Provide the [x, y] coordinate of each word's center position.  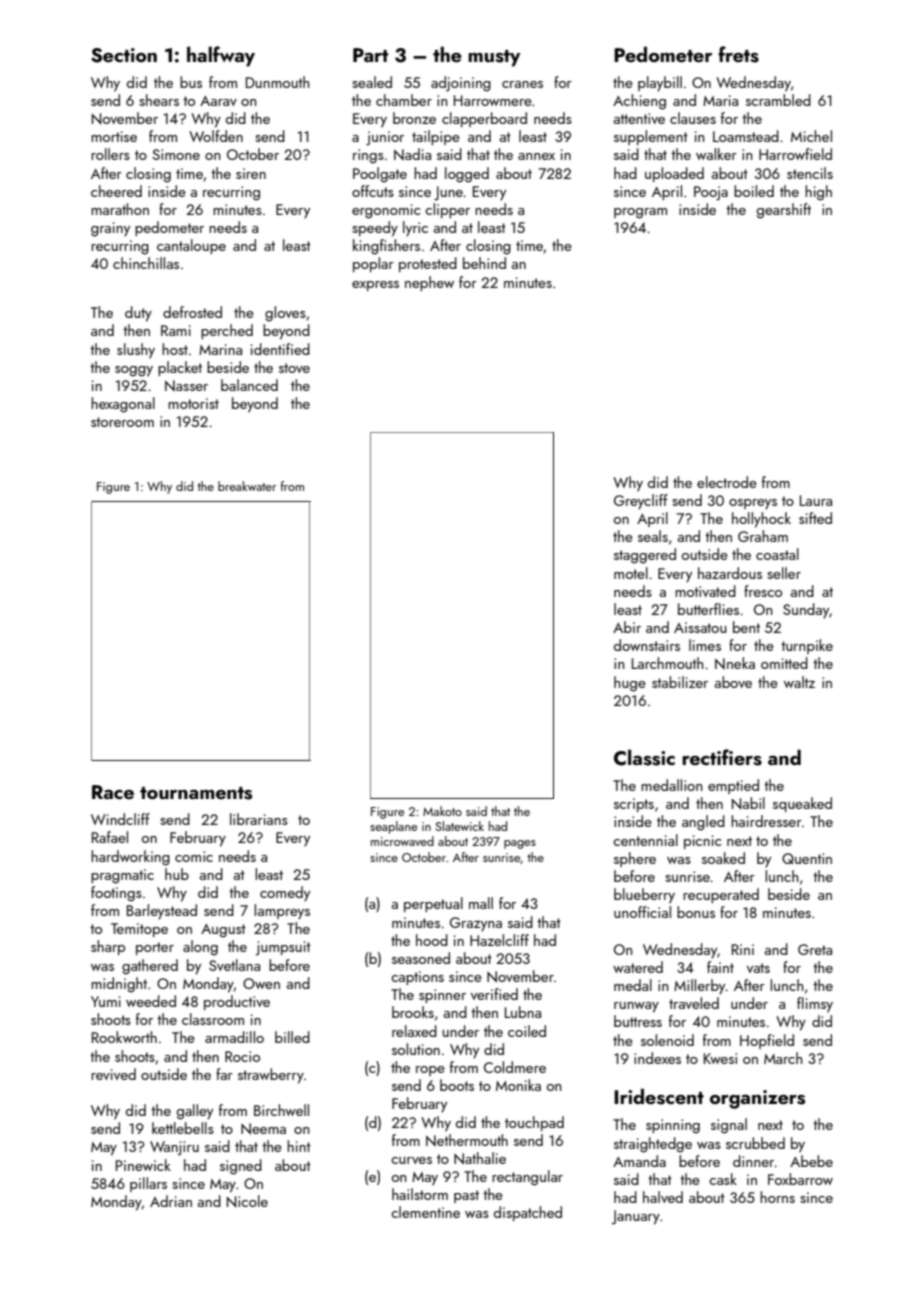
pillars [148, 1184]
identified [280, 349]
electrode [727, 482]
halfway [221, 56]
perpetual [433, 904]
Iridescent [659, 1096]
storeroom [122, 422]
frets [738, 54]
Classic [644, 757]
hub [177, 874]
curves [411, 1160]
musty [494, 58]
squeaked [802, 804]
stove [294, 368]
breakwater [247, 486]
